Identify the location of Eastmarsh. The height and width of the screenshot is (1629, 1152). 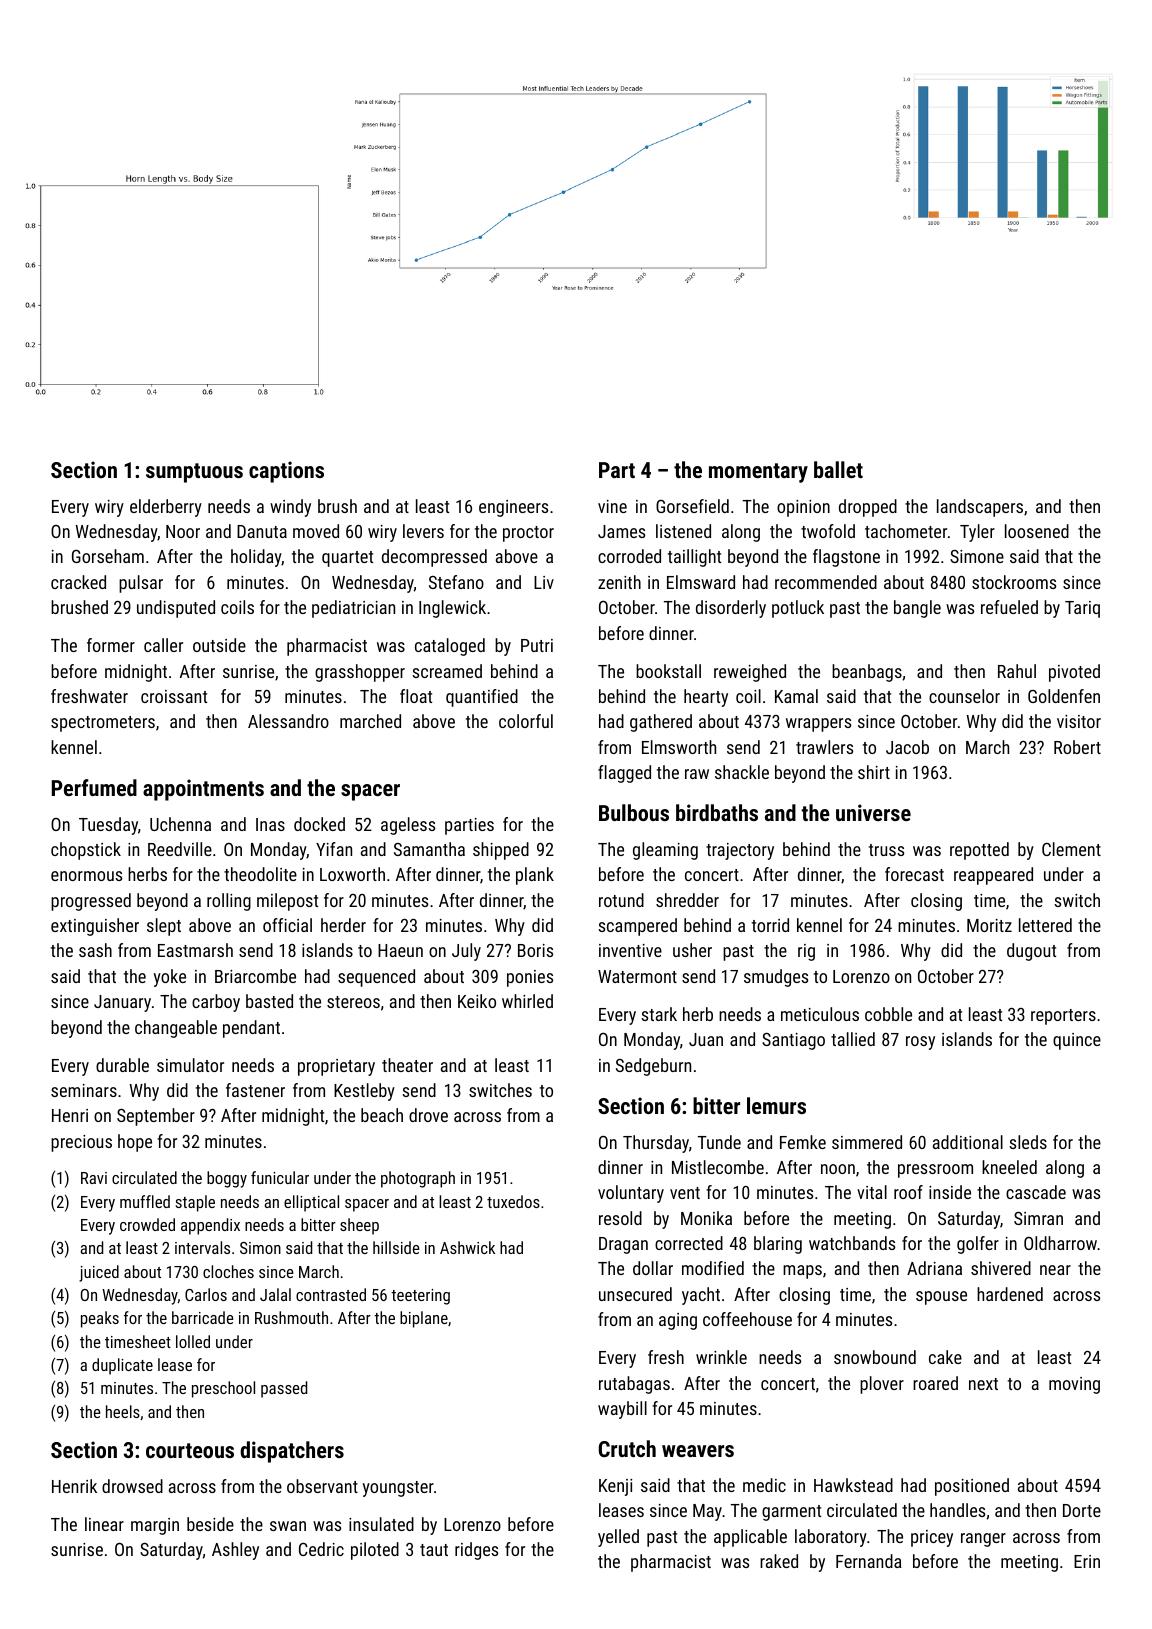
(195, 950).
